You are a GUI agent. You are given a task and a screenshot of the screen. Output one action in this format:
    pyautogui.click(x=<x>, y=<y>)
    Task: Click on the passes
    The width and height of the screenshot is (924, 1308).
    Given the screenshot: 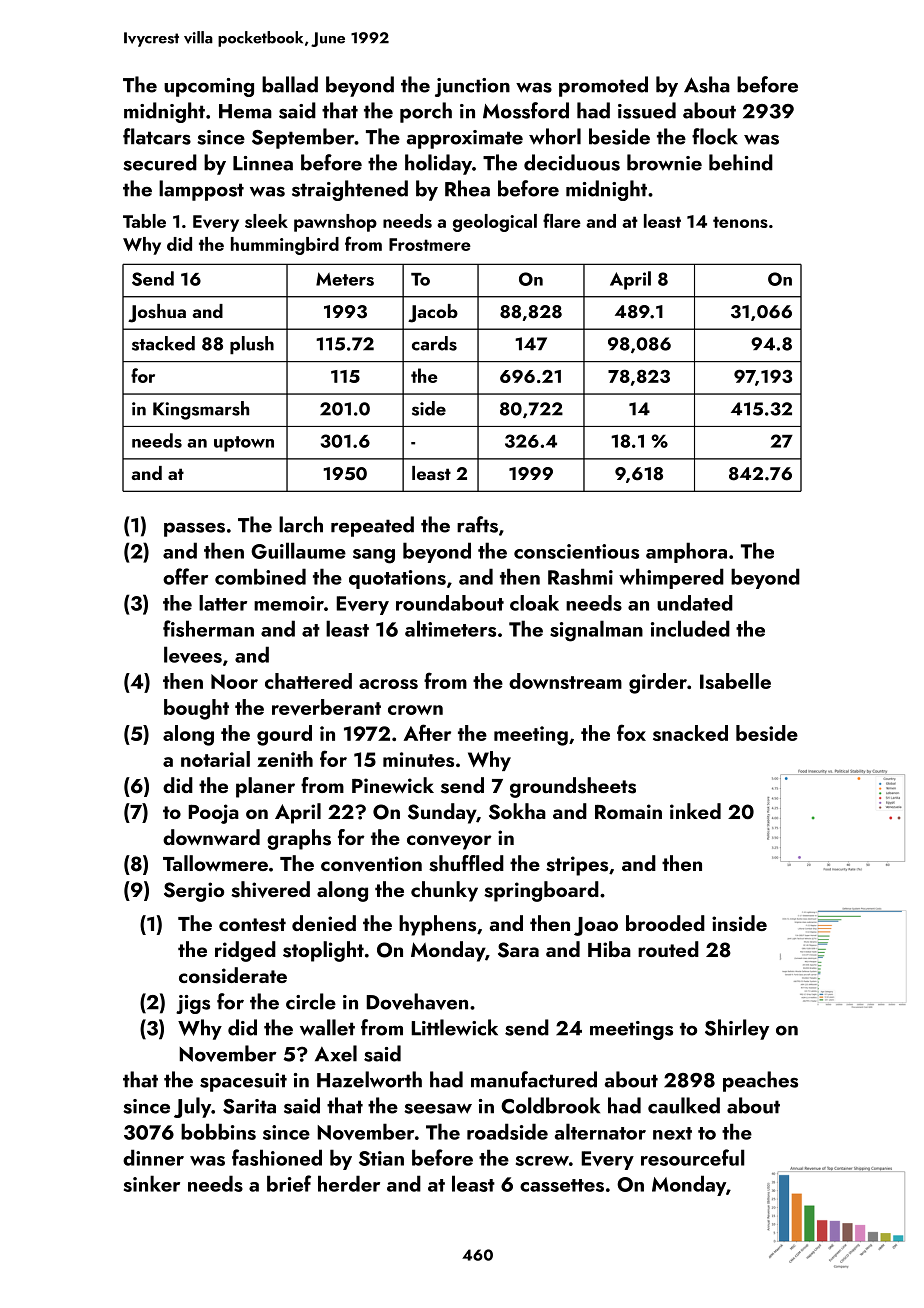 What is the action you would take?
    pyautogui.click(x=194, y=529)
